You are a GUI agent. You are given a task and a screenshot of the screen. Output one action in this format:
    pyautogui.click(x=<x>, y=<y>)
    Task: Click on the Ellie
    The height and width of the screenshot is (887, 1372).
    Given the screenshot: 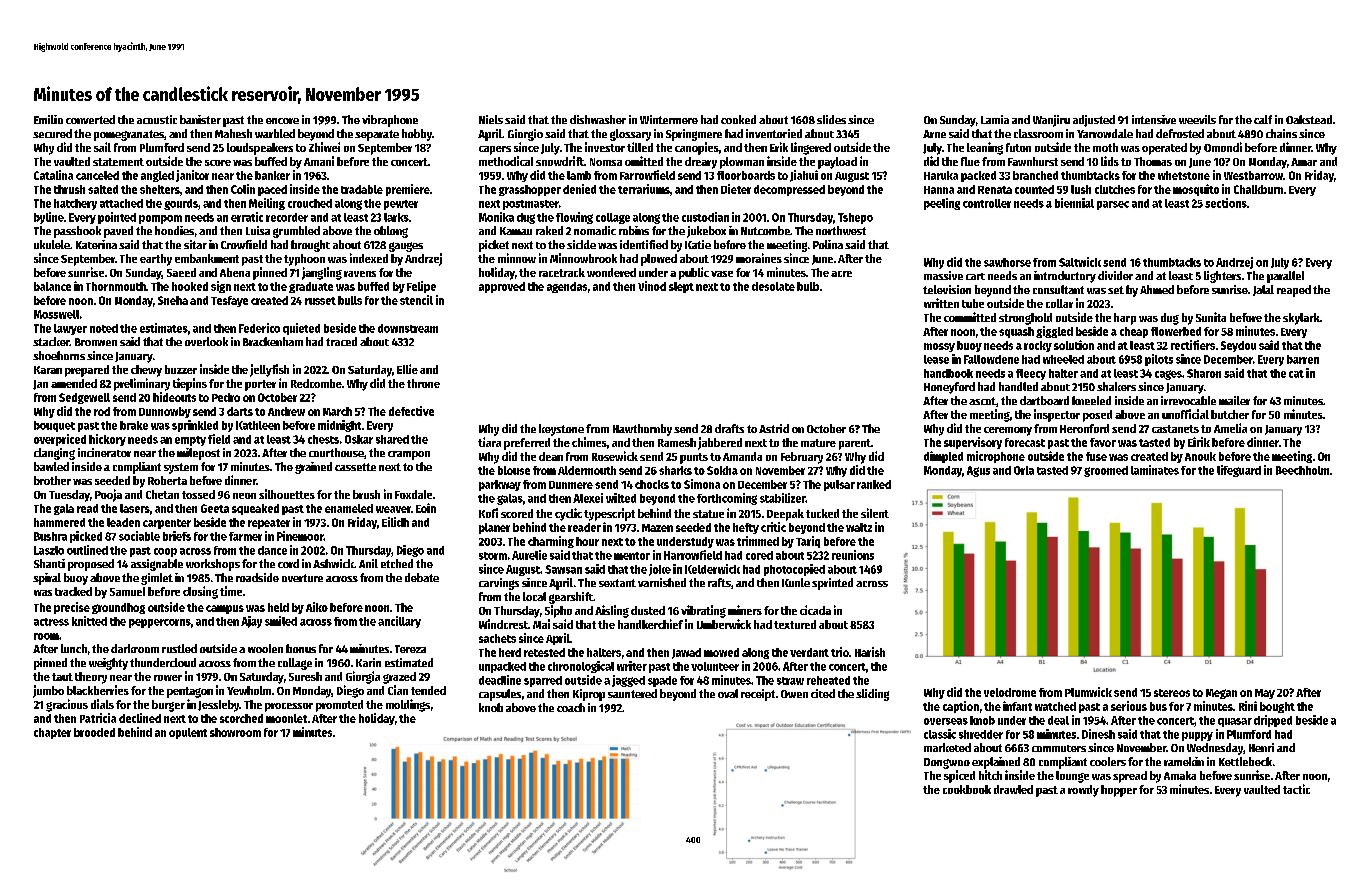 What is the action you would take?
    pyautogui.click(x=407, y=369)
